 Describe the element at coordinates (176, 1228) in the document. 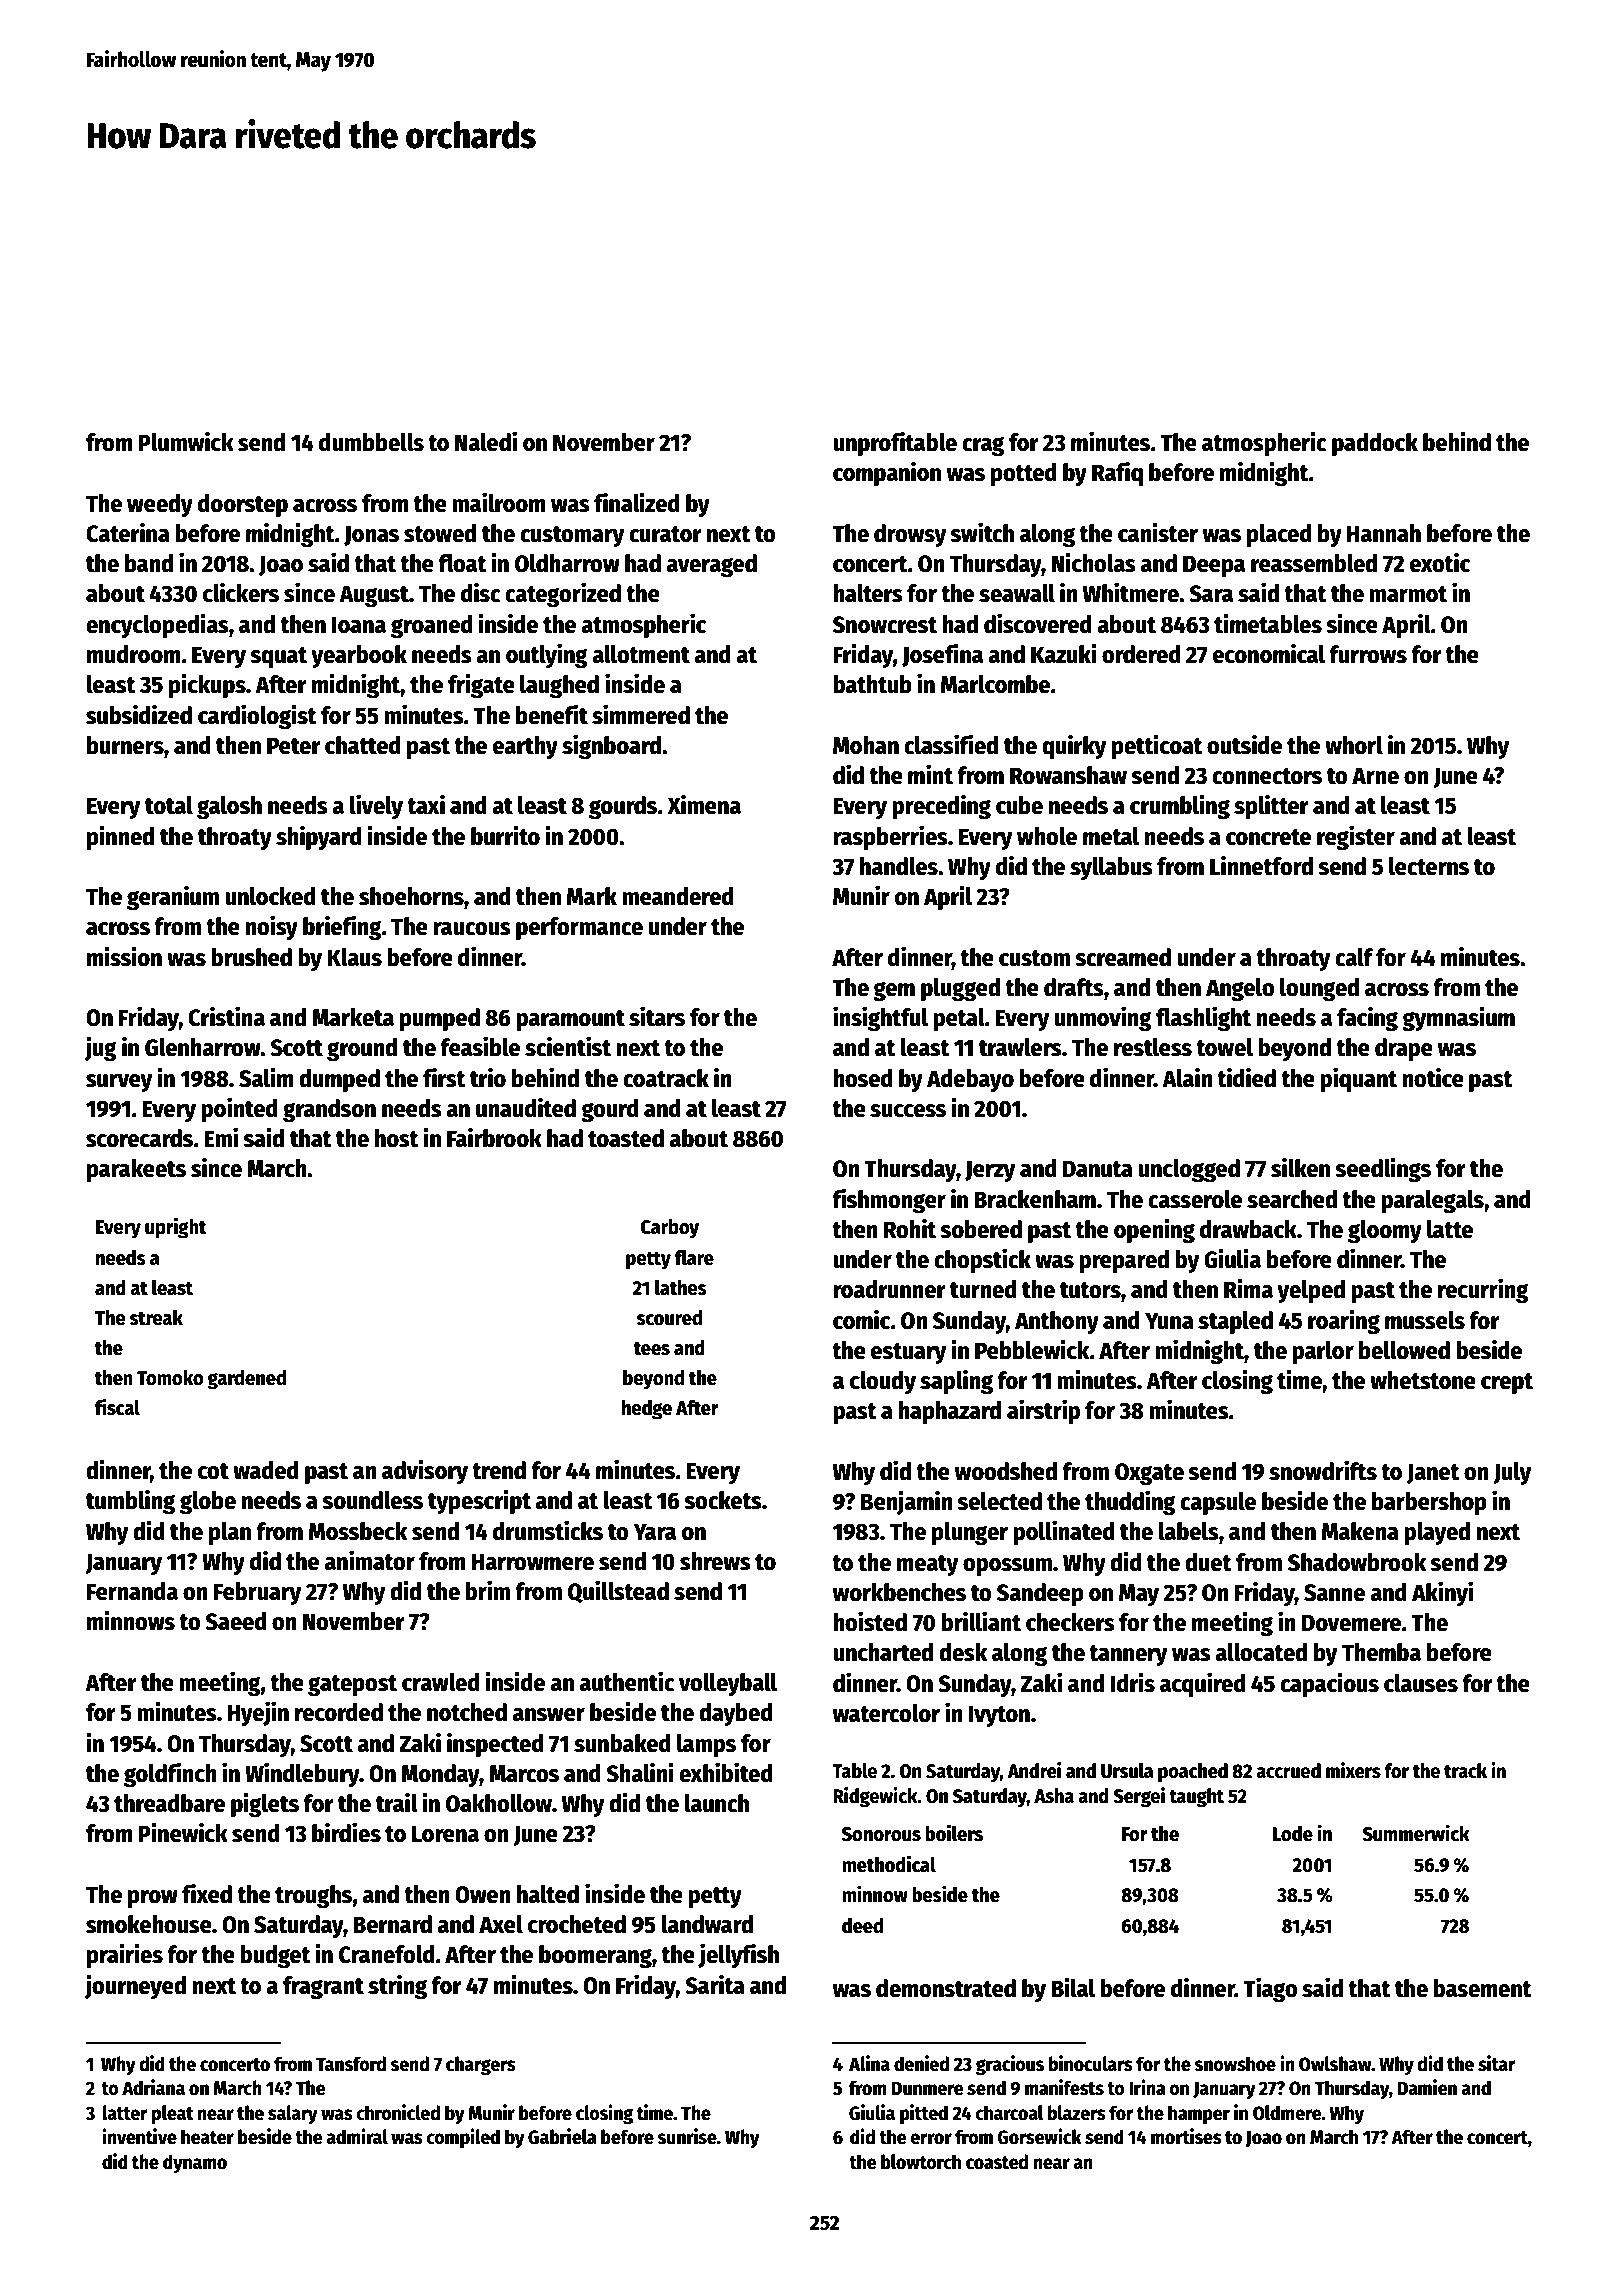

I see `upright` at that location.
